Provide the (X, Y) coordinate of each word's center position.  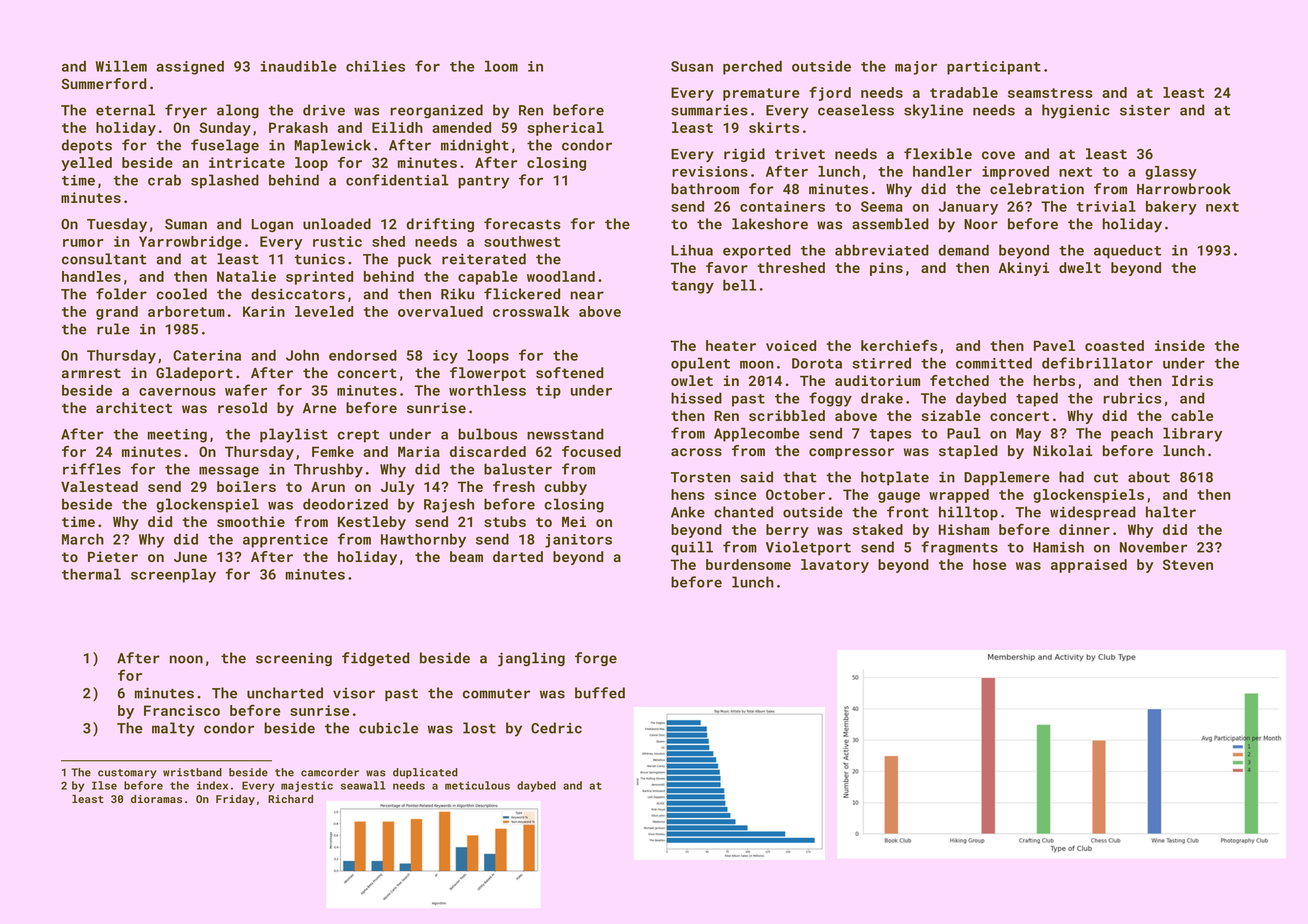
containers (782, 206)
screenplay (173, 576)
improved (1015, 173)
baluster (518, 469)
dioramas (156, 799)
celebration (1037, 189)
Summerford (103, 83)
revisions (710, 171)
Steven (1188, 564)
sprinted (319, 278)
